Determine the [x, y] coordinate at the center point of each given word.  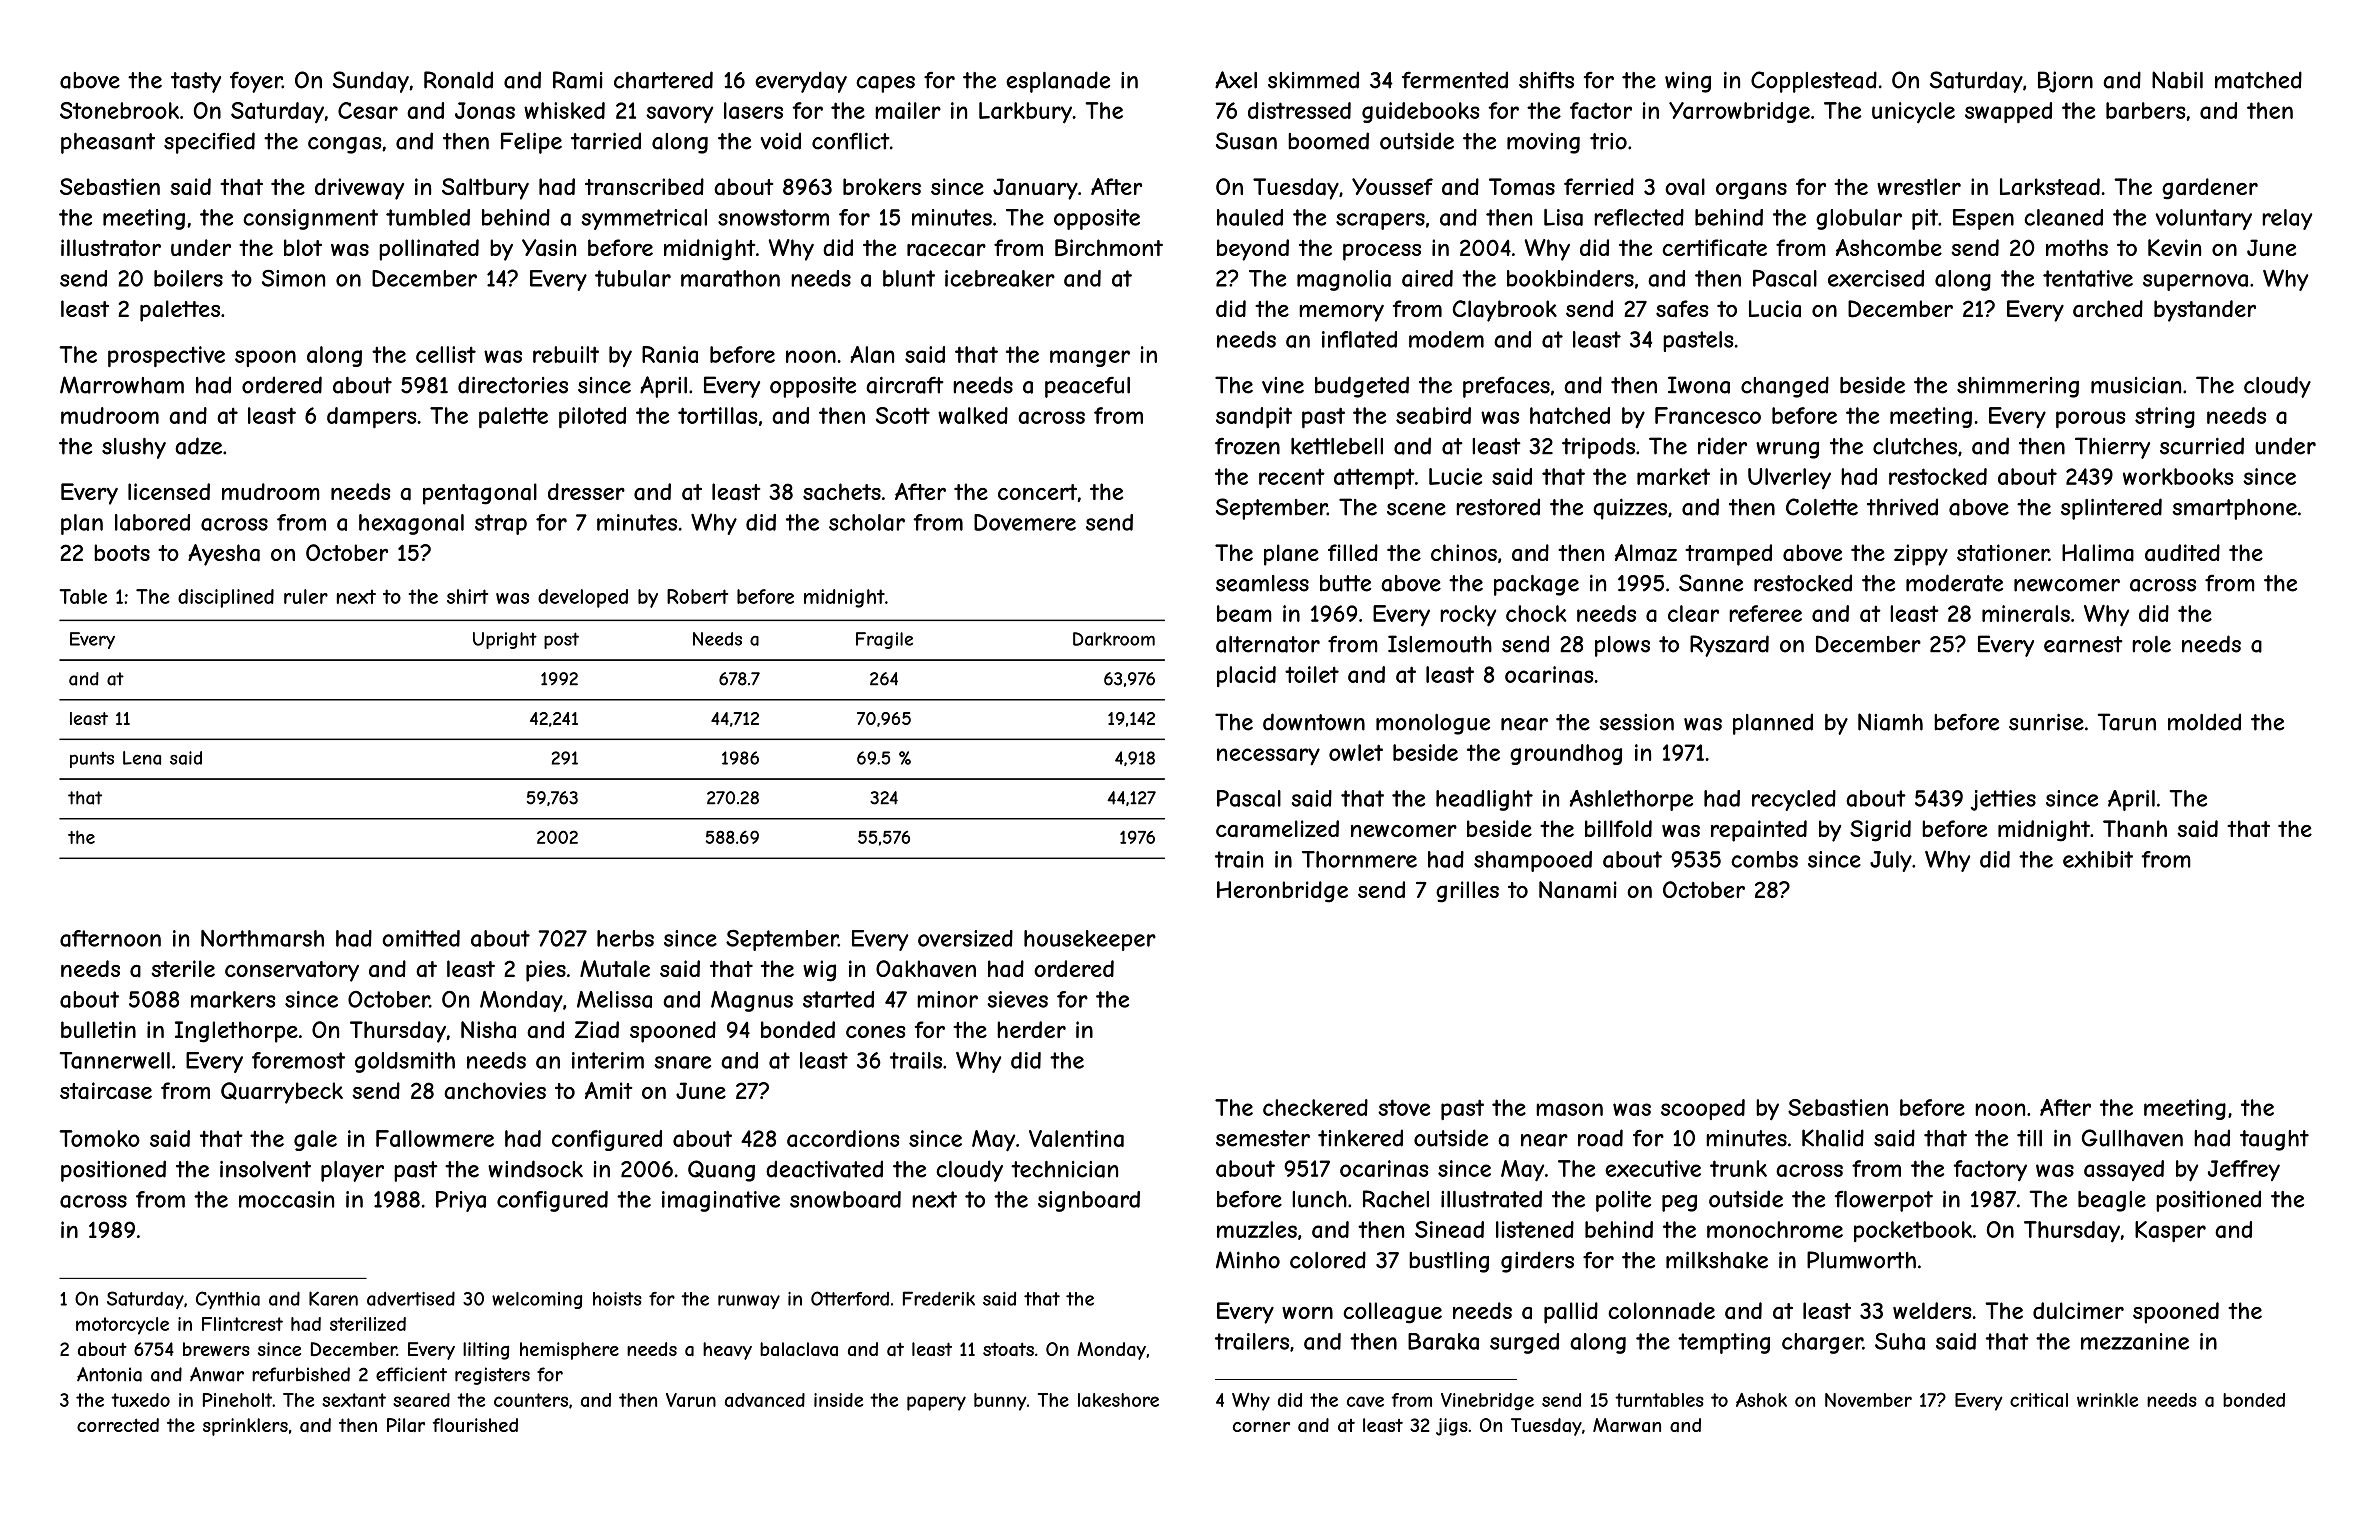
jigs [1452, 1427]
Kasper [2170, 1231]
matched [2258, 80]
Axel [1236, 80]
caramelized [1277, 829]
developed [583, 598]
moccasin [286, 1199]
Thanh [2135, 829]
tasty [196, 82]
